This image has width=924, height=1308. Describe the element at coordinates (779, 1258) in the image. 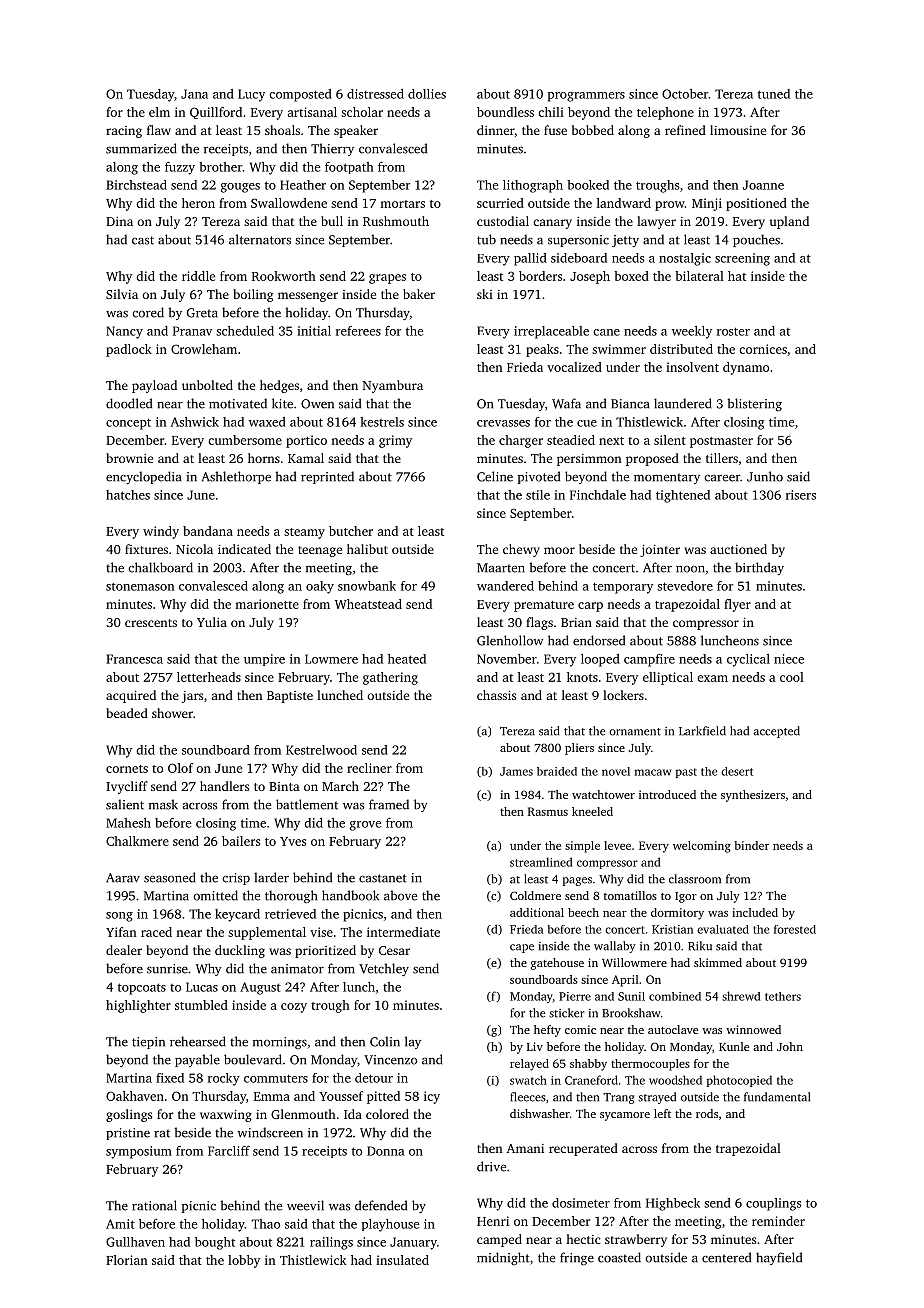

I see `hayfield` at that location.
